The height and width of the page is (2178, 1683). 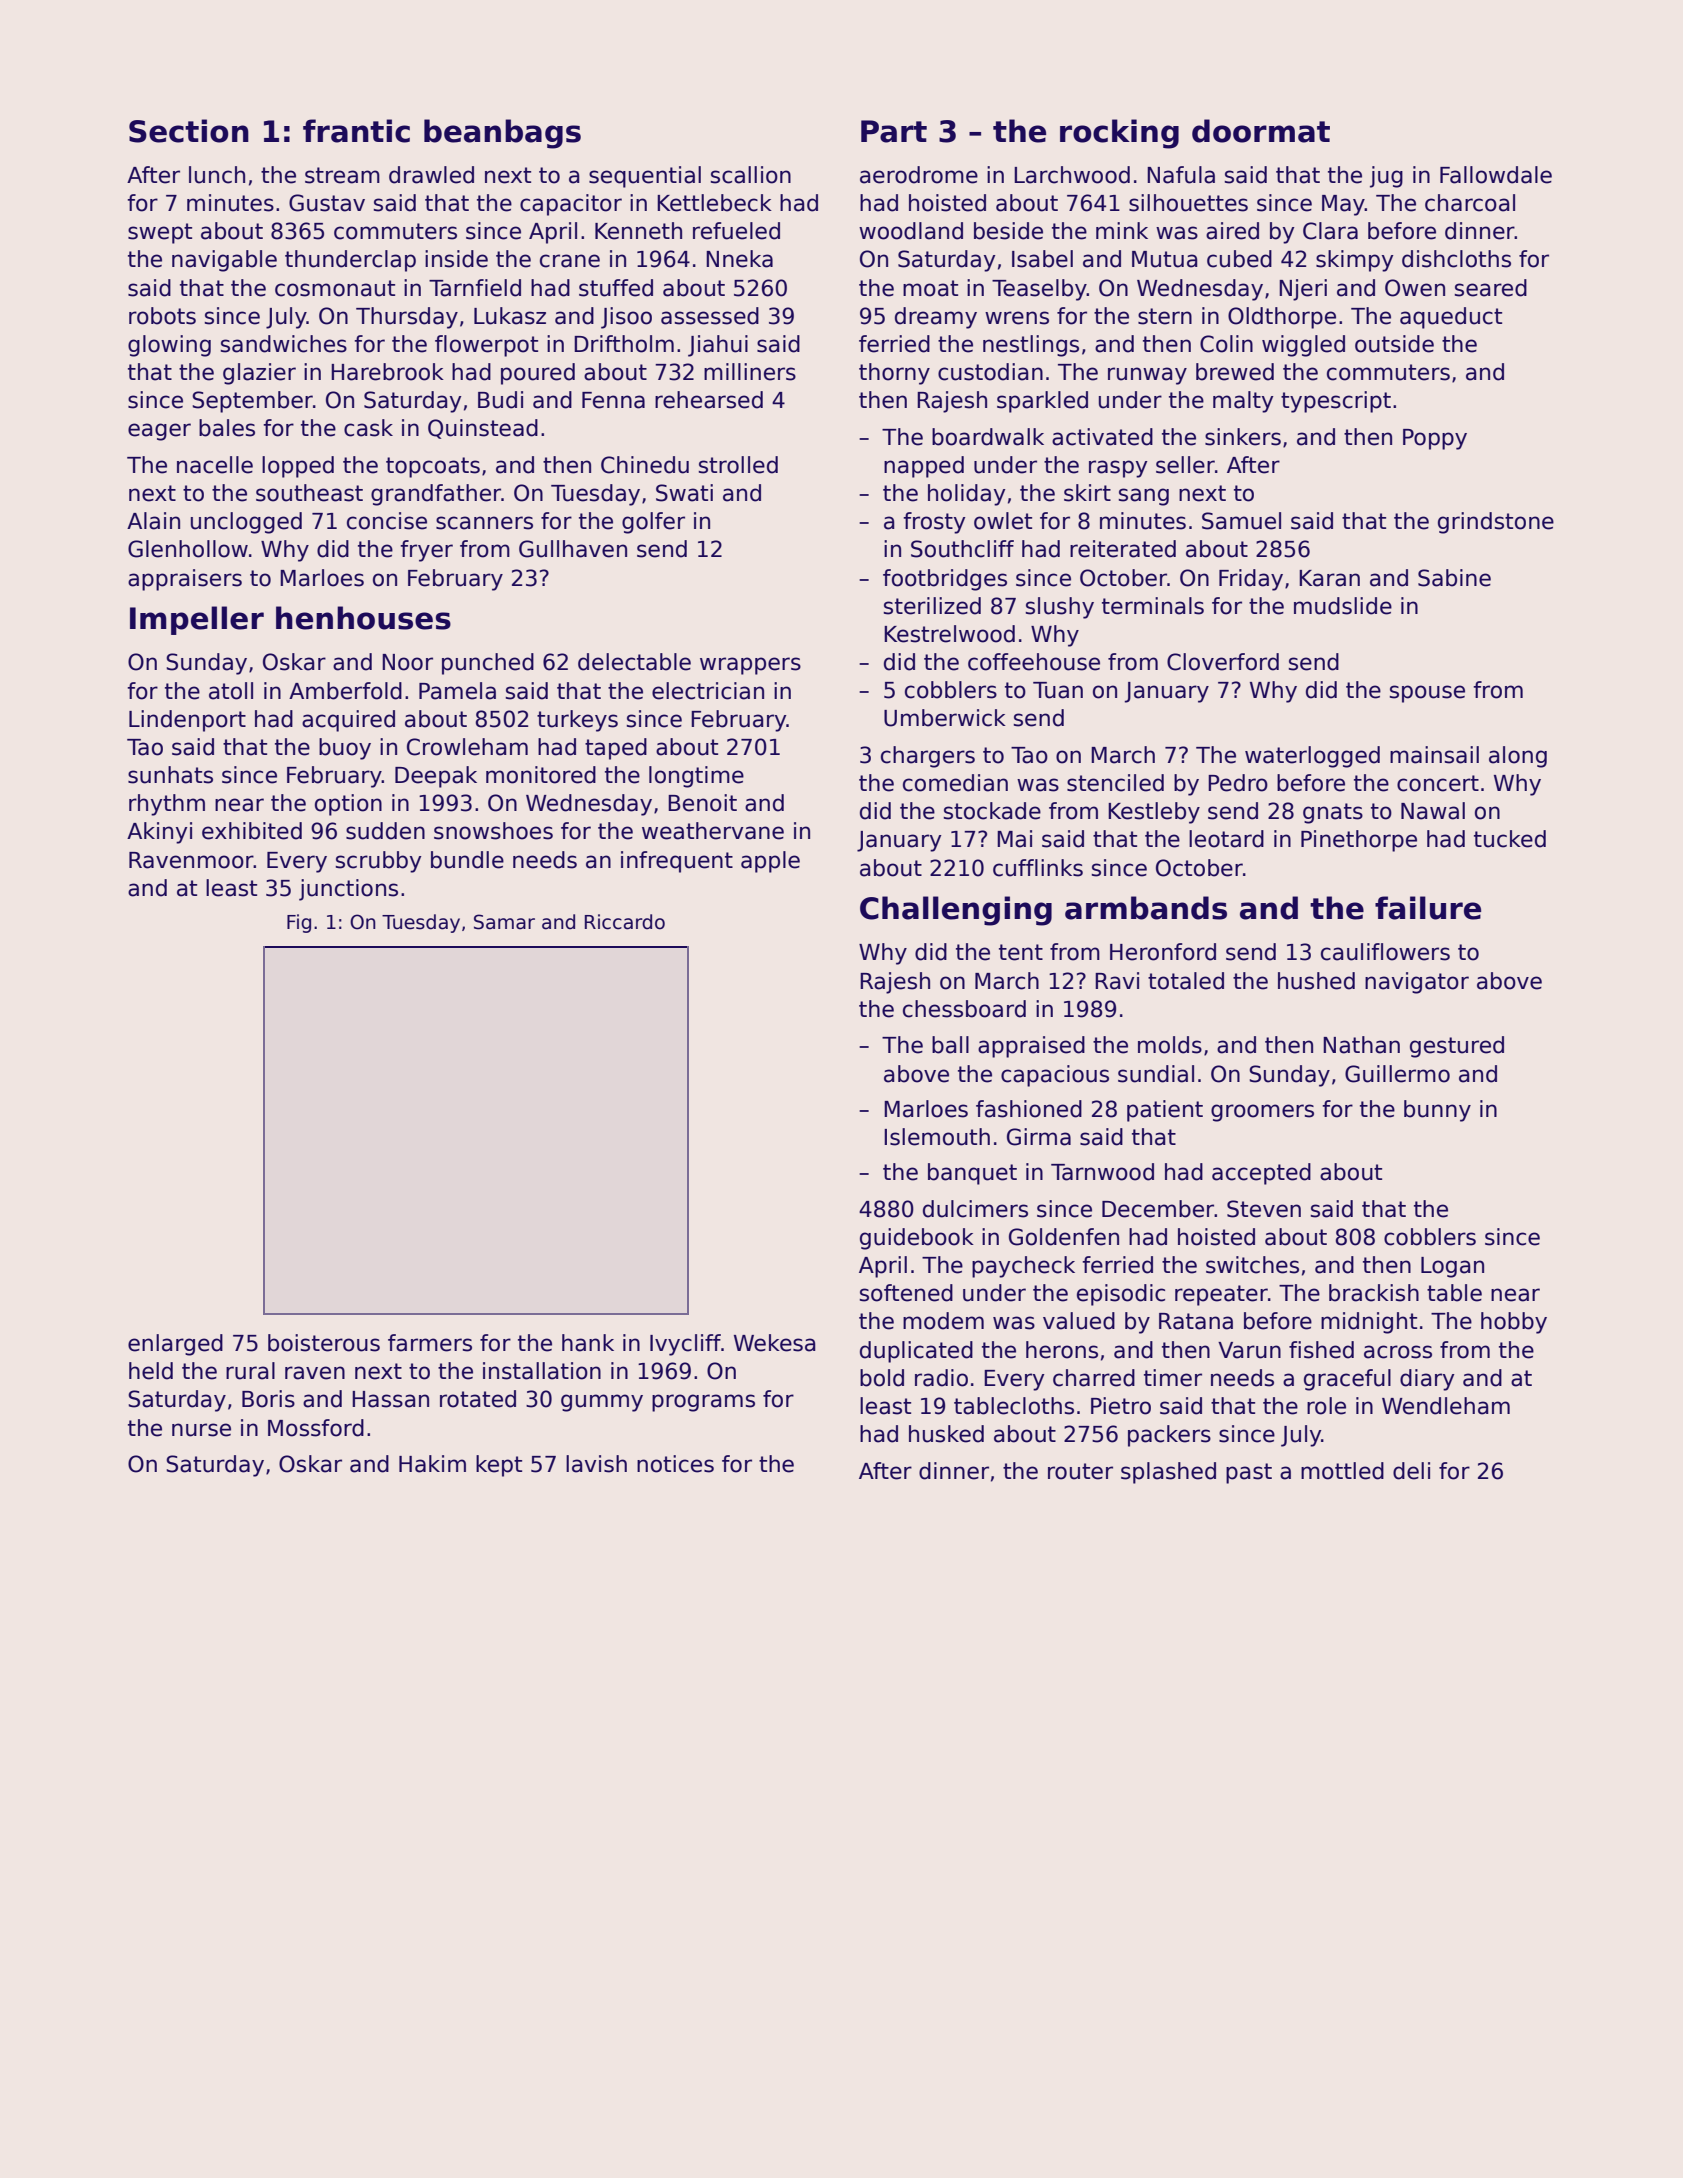 What do you see at coordinates (708, 691) in the page?
I see `electrician` at bounding box center [708, 691].
